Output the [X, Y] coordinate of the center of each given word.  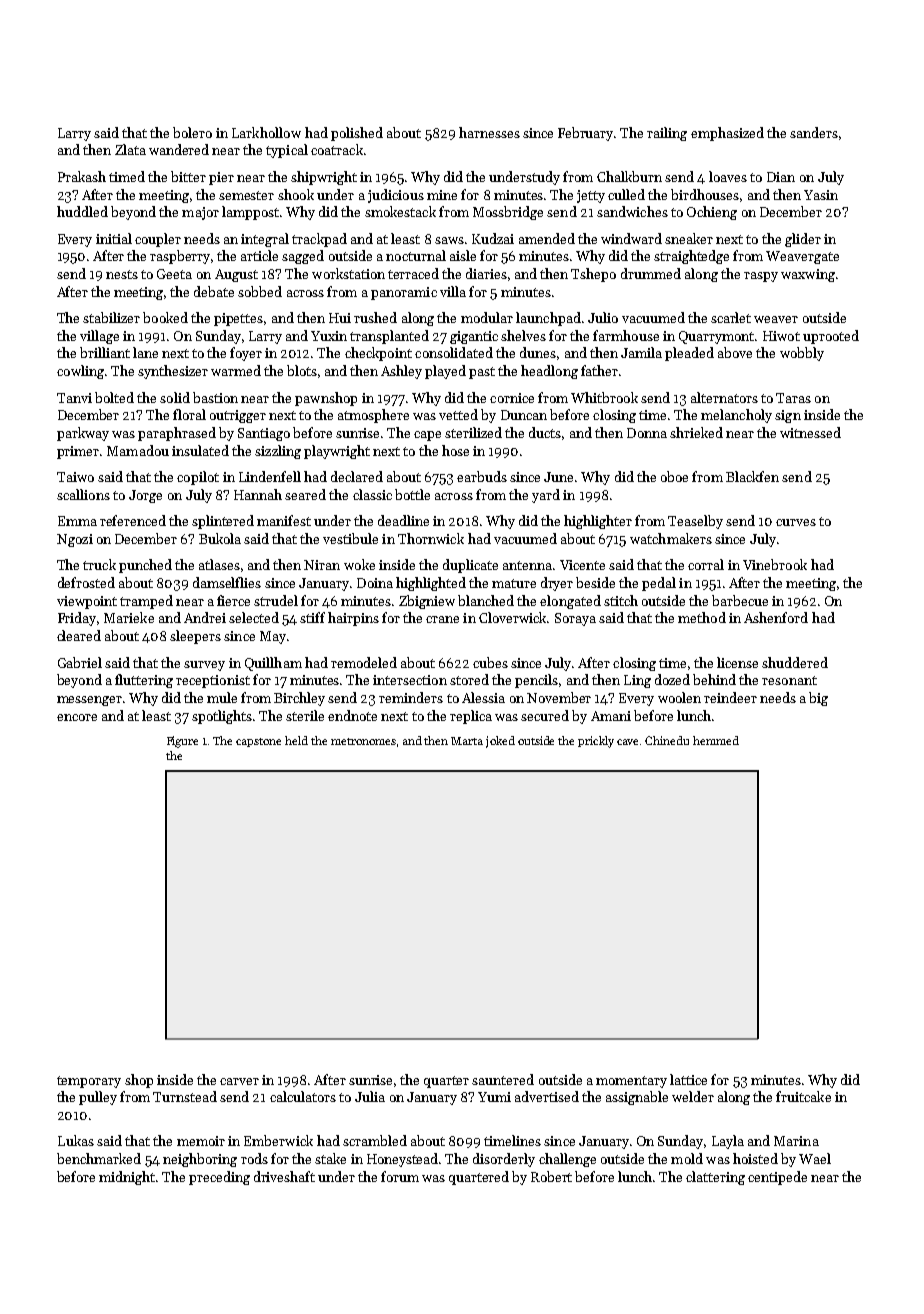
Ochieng [712, 213]
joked [500, 742]
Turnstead [185, 1096]
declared [357, 476]
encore [77, 717]
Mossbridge [508, 213]
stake [330, 1158]
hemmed [716, 740]
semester [246, 195]
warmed [236, 370]
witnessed [810, 432]
